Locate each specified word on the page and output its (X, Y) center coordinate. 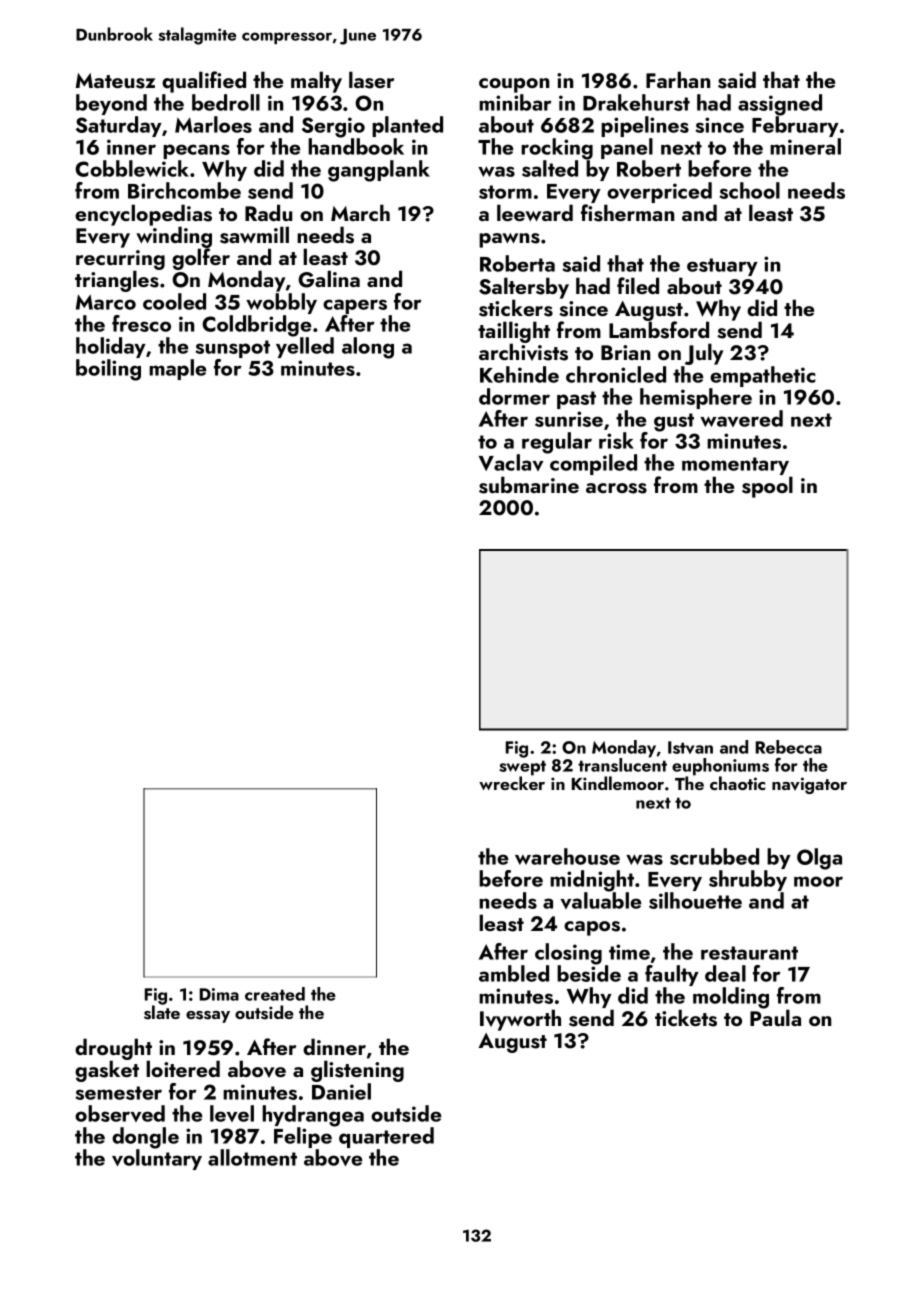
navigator (809, 785)
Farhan (678, 79)
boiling (108, 370)
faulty (672, 975)
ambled (514, 973)
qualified (204, 82)
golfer (201, 259)
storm (505, 192)
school (750, 190)
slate (162, 1012)
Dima (219, 994)
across (616, 488)
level (232, 1113)
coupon (514, 85)
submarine (529, 485)
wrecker (512, 783)
